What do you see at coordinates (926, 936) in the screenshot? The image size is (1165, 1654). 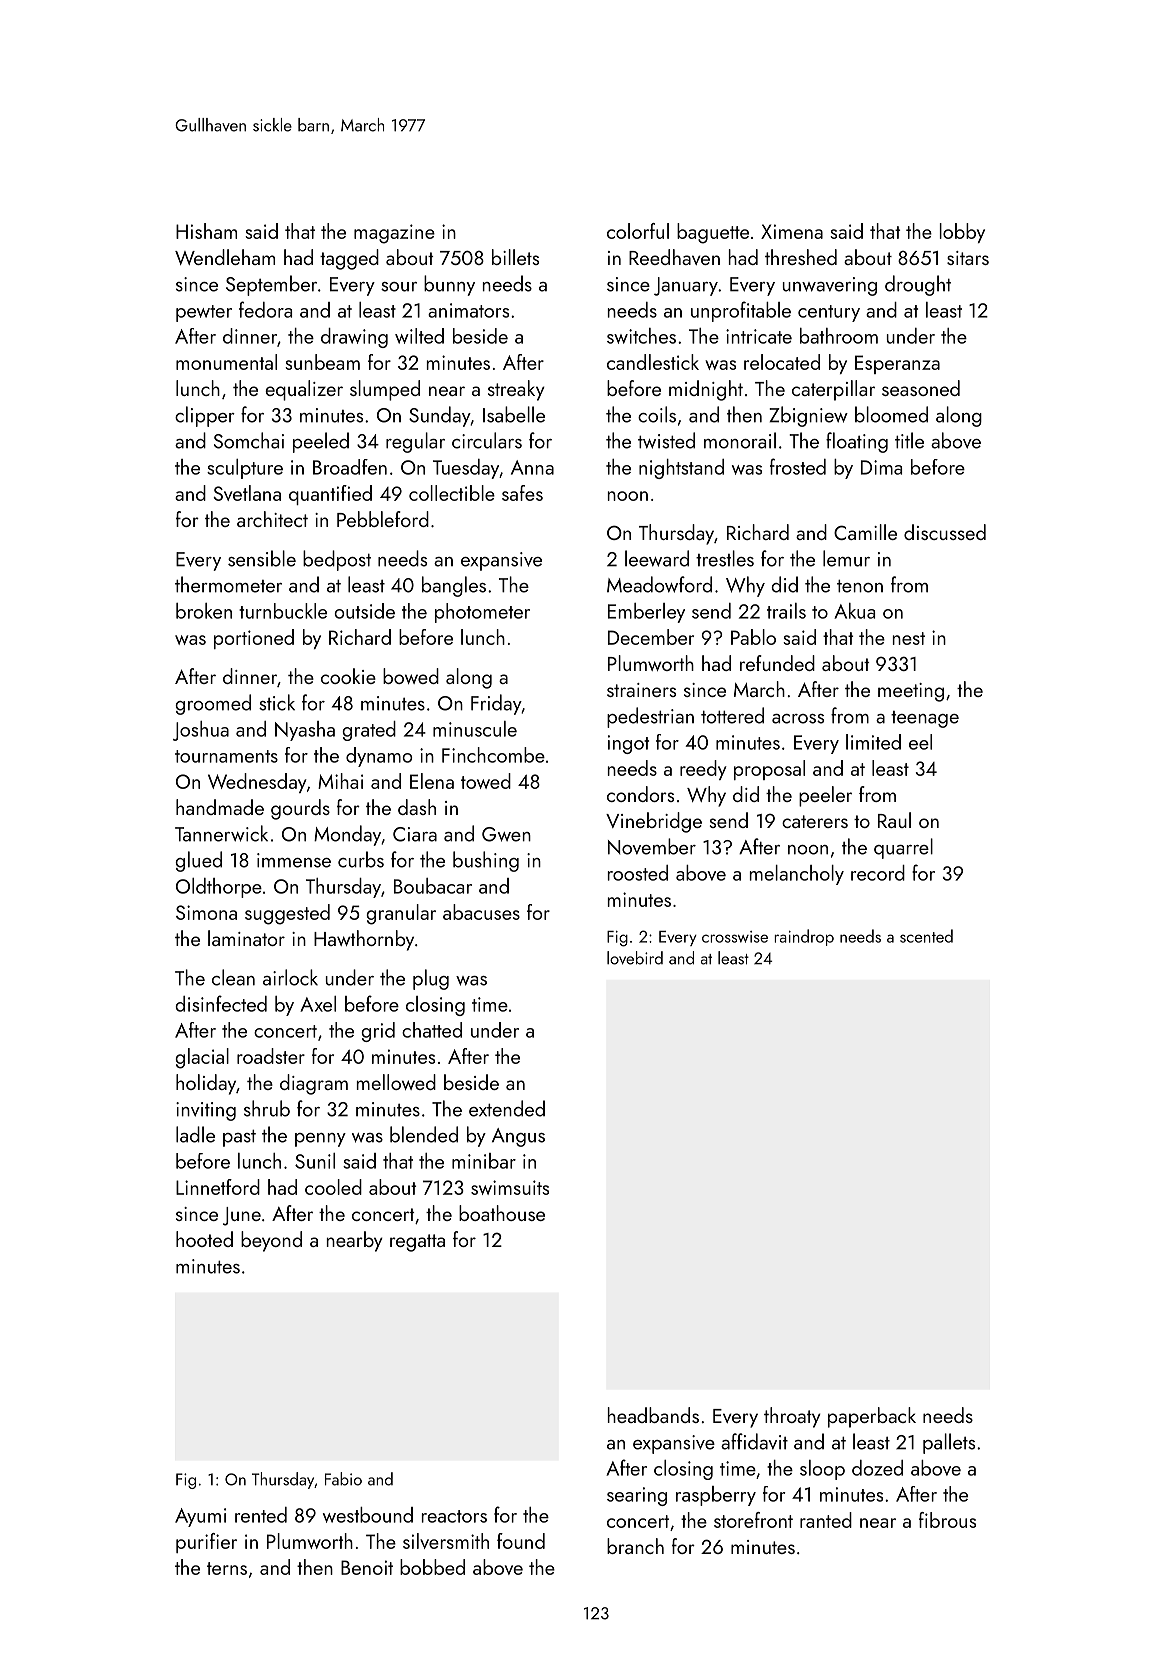 I see `scented` at bounding box center [926, 936].
